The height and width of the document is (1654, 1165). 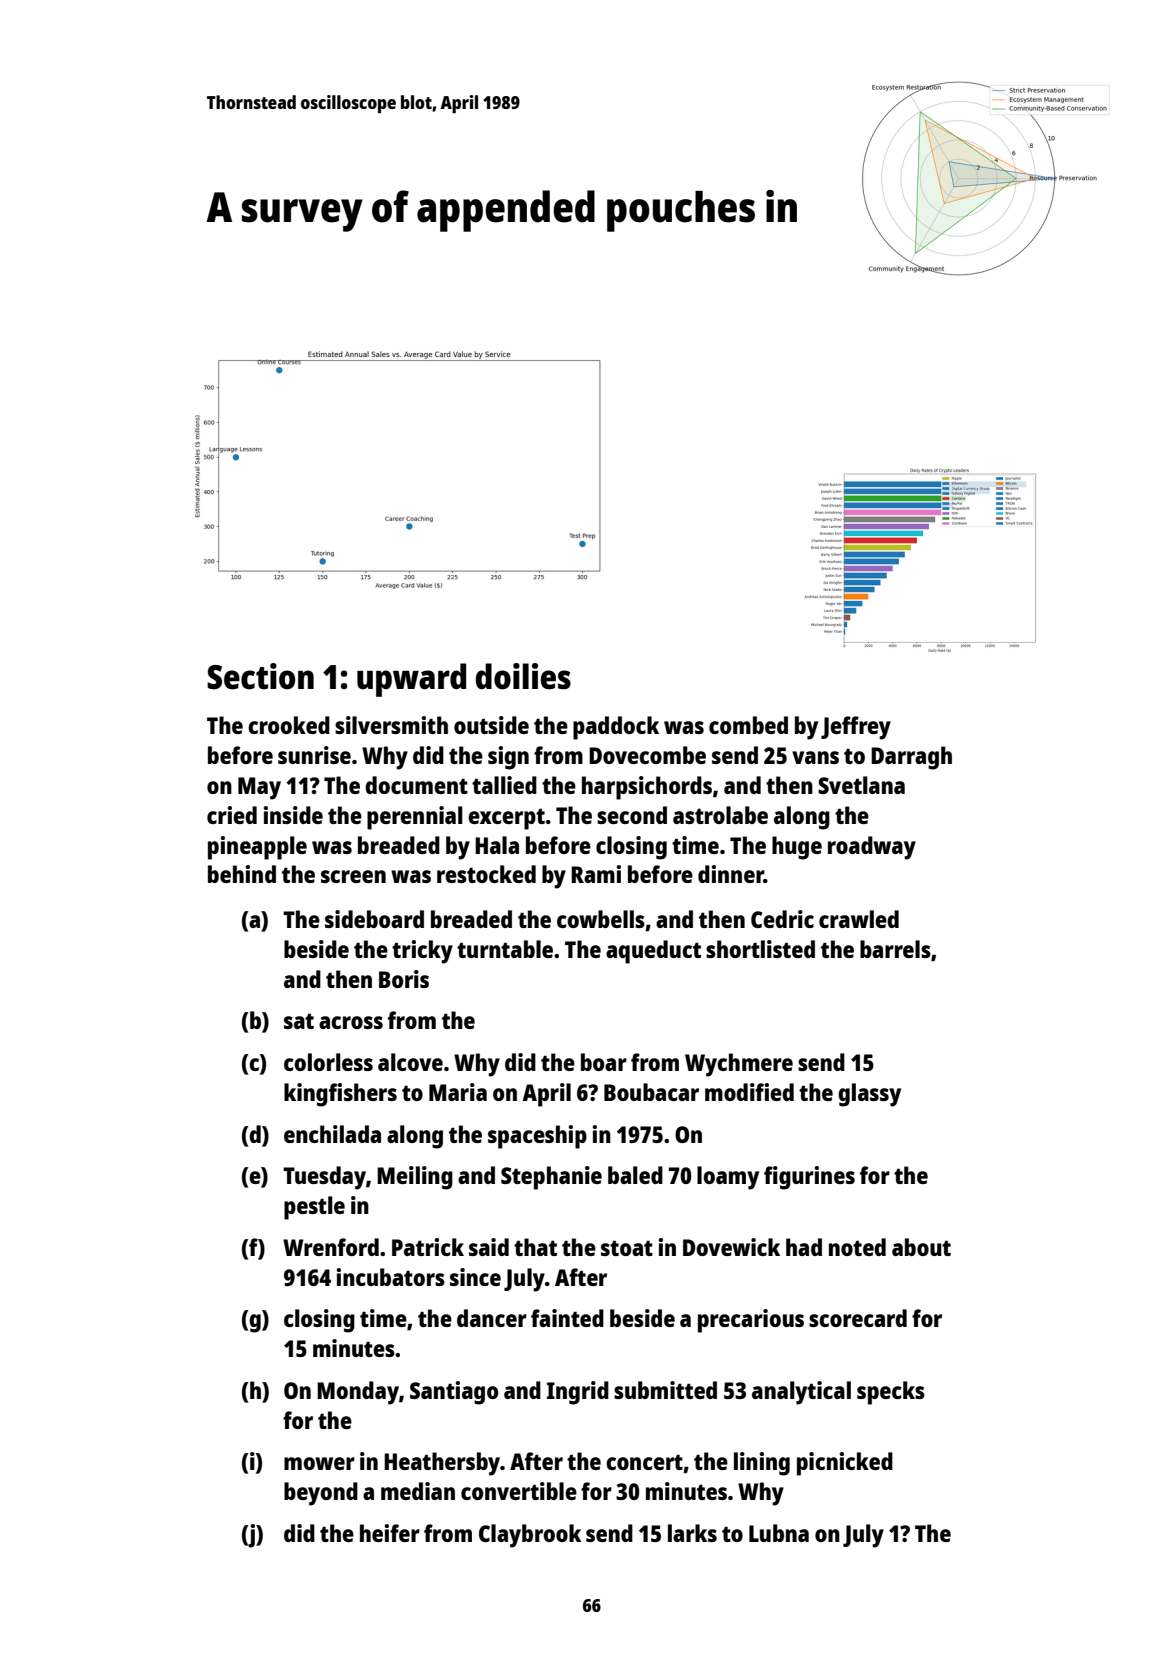 What do you see at coordinates (869, 1095) in the document?
I see `glassy` at bounding box center [869, 1095].
